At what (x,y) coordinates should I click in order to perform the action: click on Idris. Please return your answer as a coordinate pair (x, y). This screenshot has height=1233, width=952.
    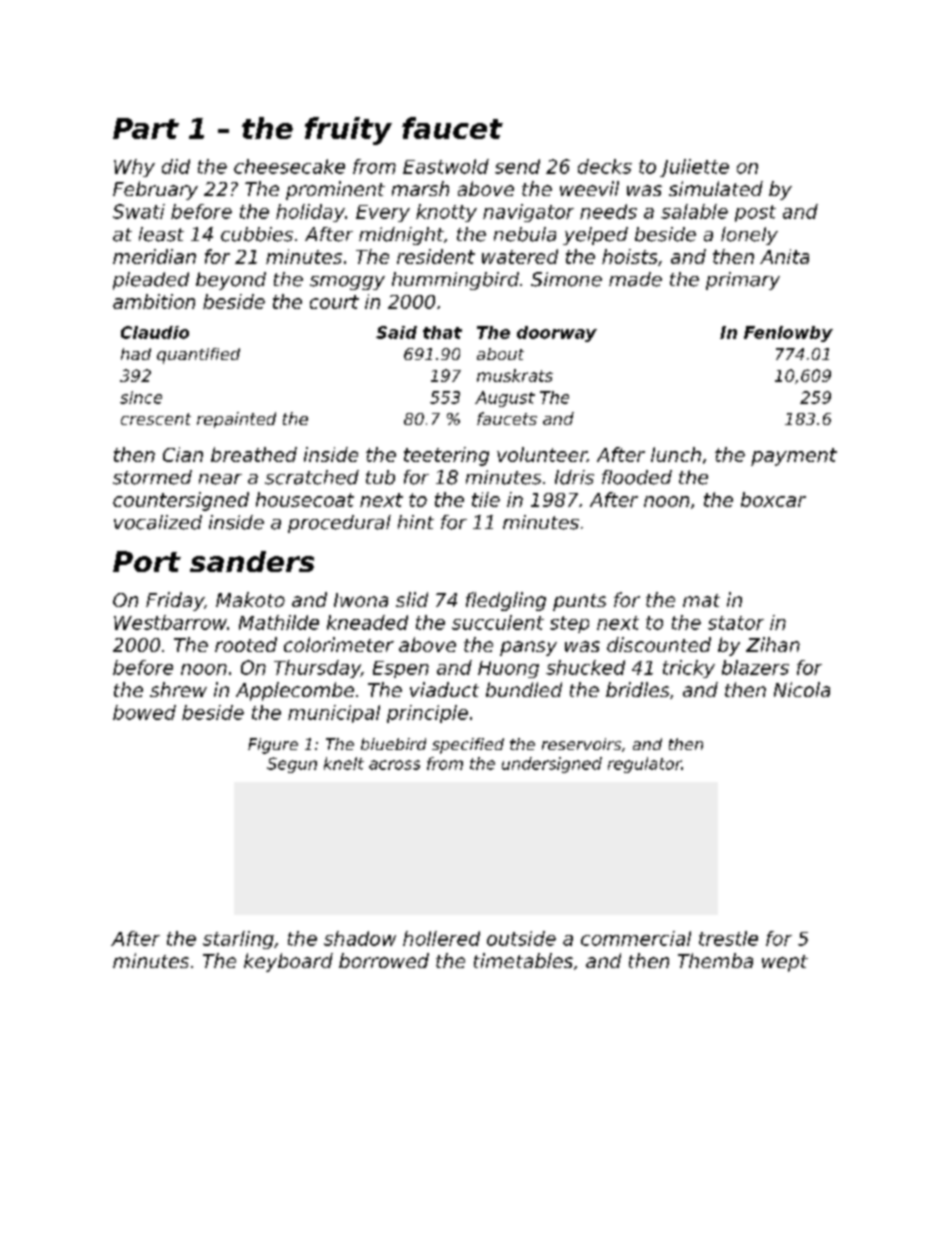
    Looking at the image, I should click on (574, 477).
